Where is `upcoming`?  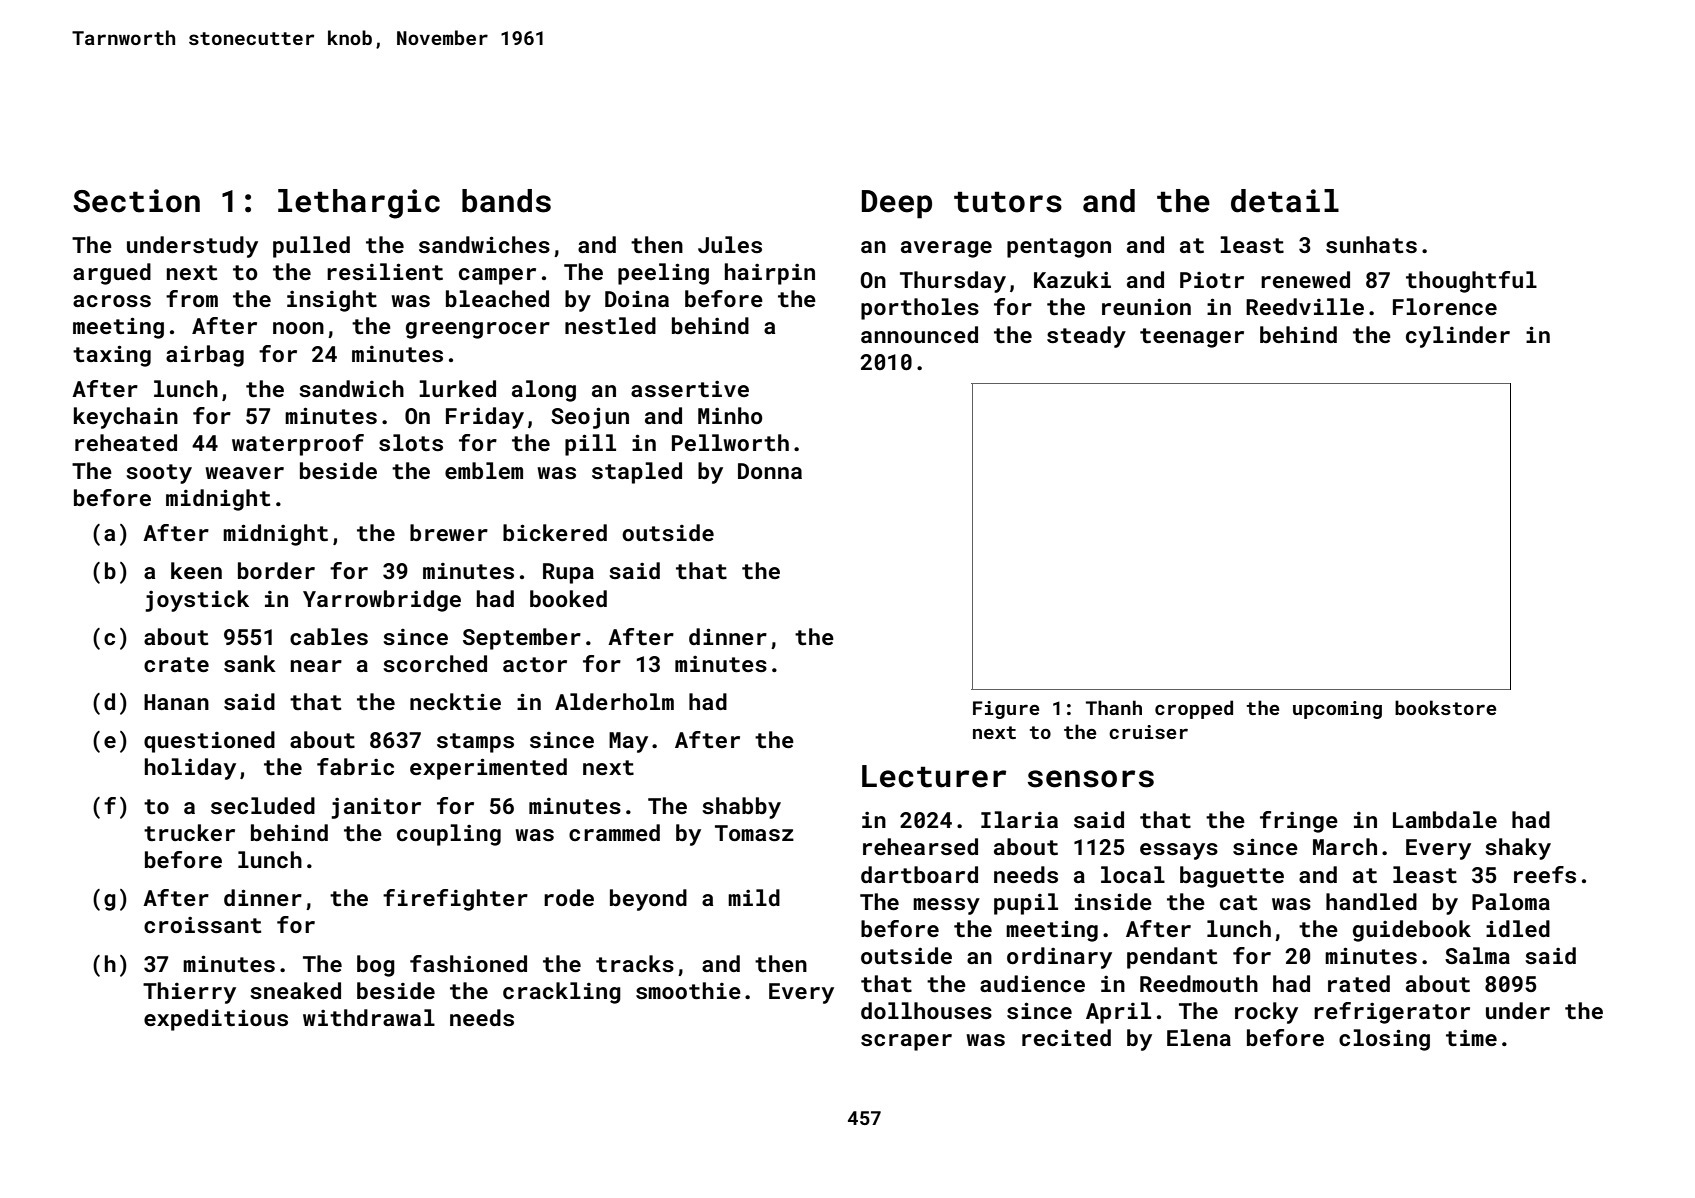
upcoming is located at coordinates (1337, 710).
